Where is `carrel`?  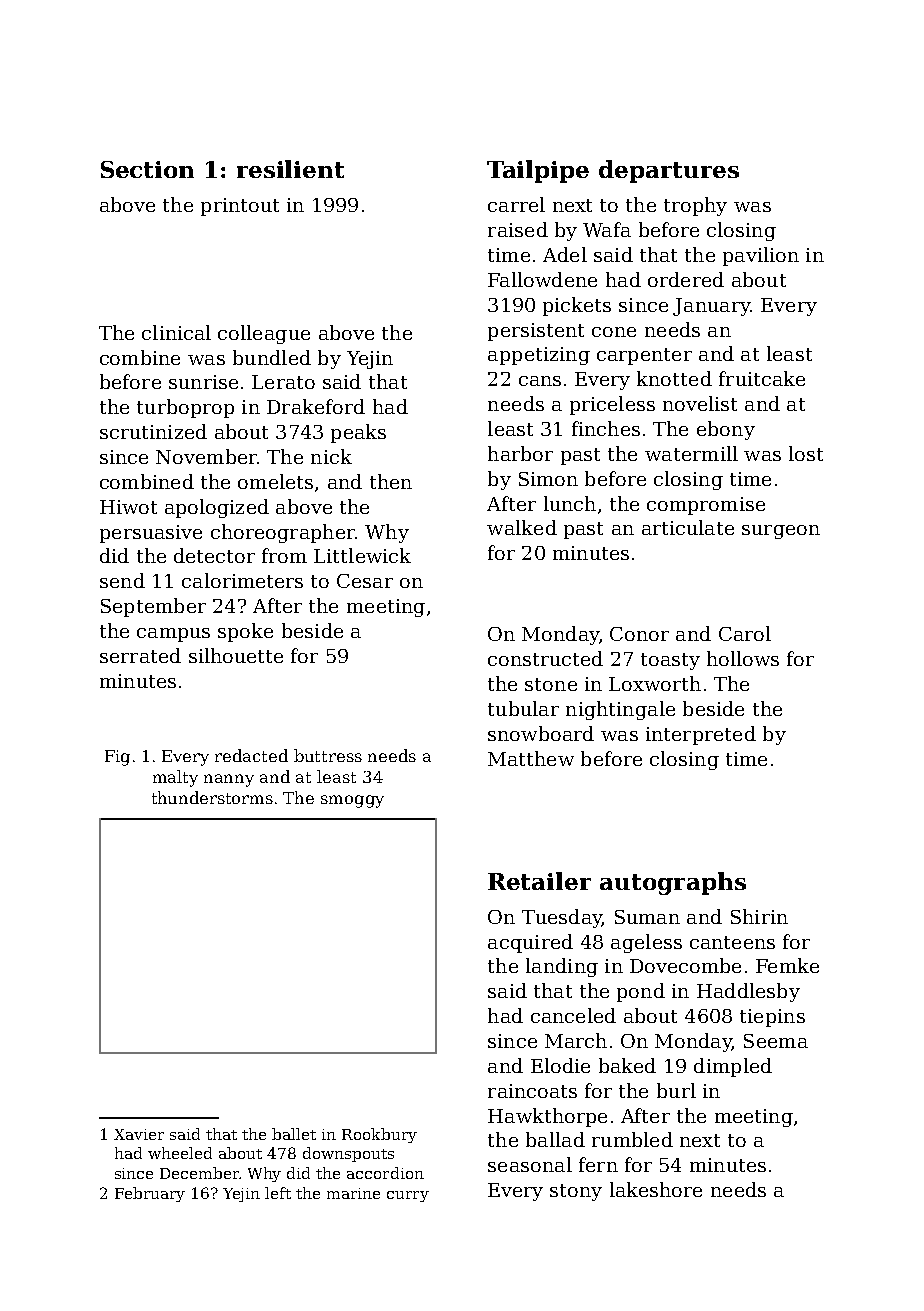
carrel is located at coordinates (516, 204).
